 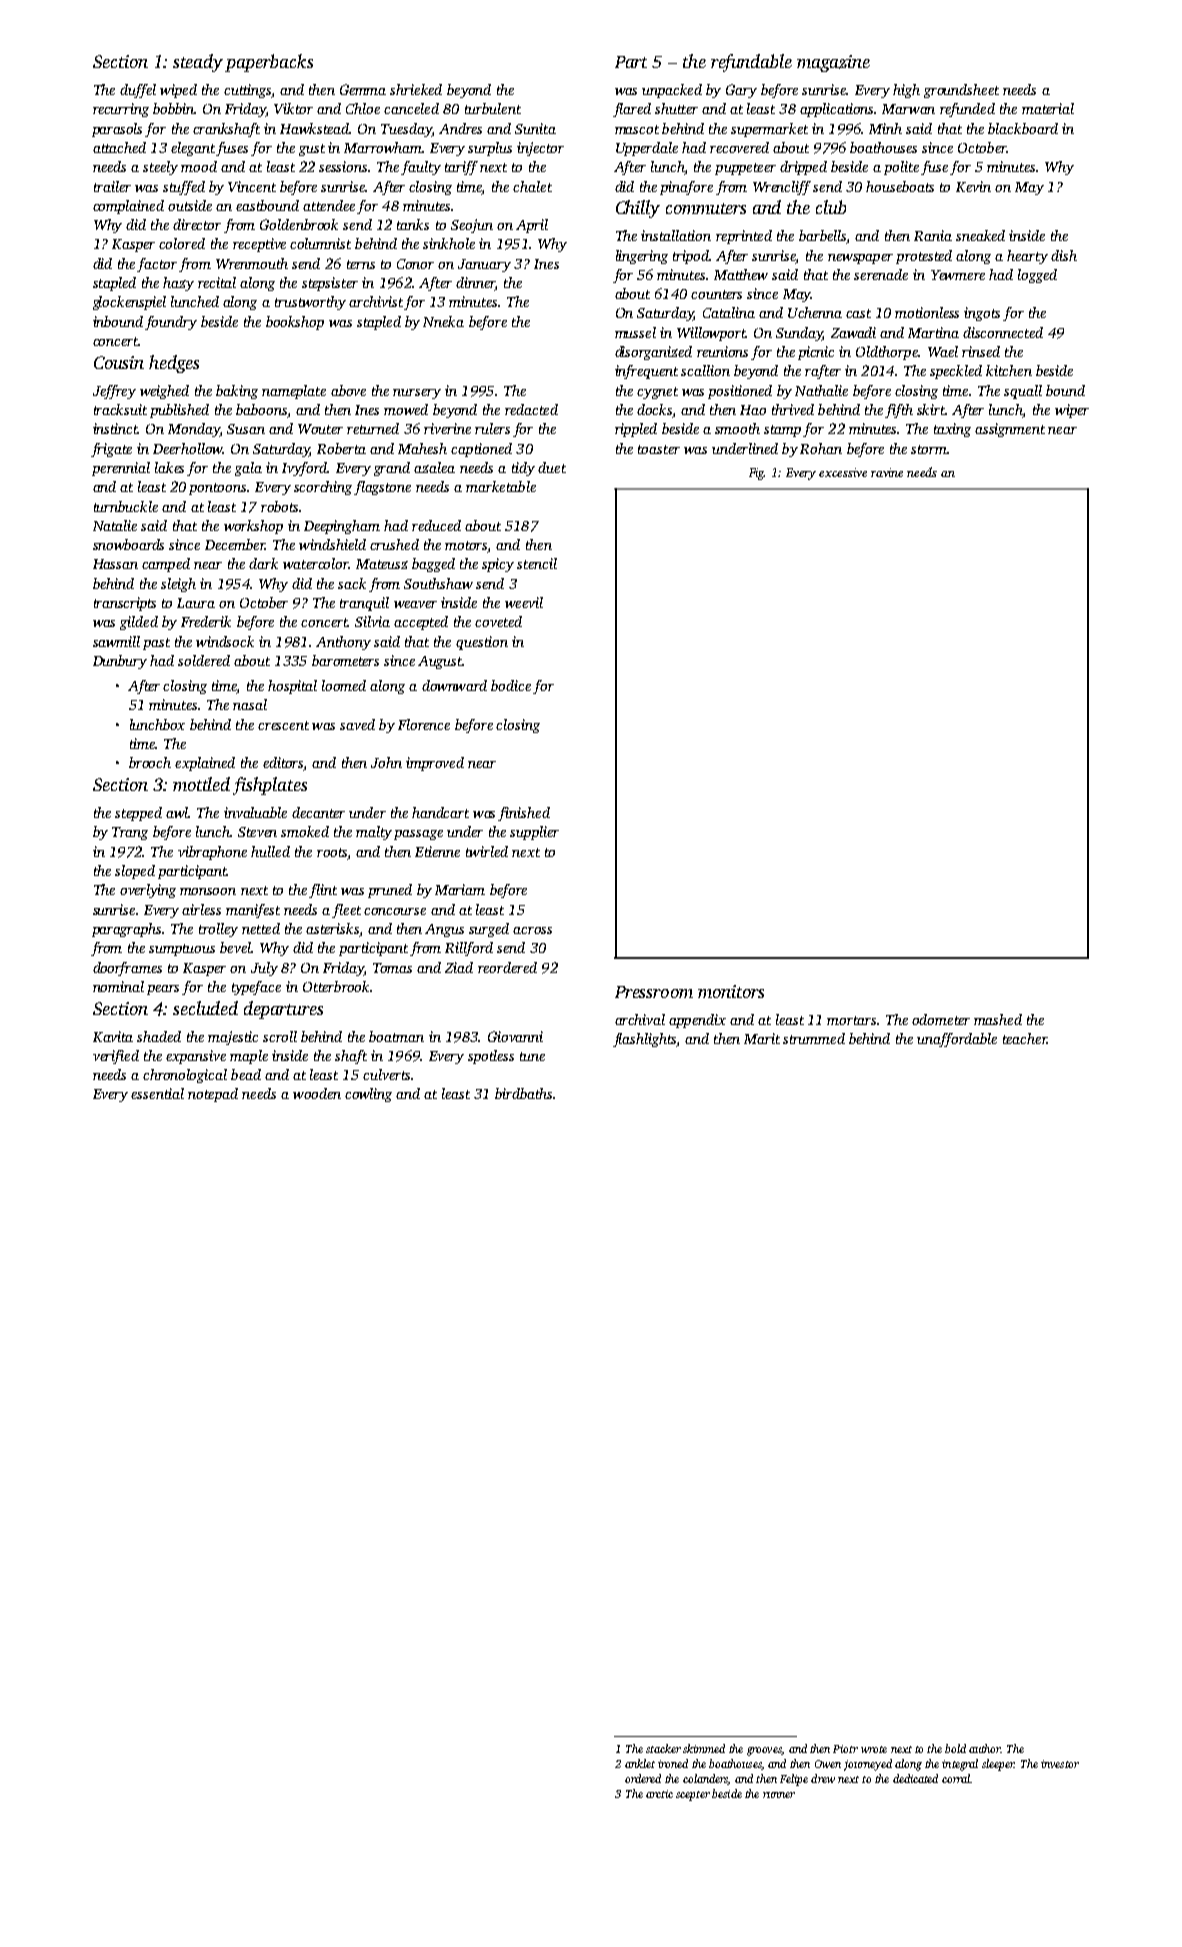 What do you see at coordinates (640, 1763) in the screenshot?
I see `anklet` at bounding box center [640, 1763].
